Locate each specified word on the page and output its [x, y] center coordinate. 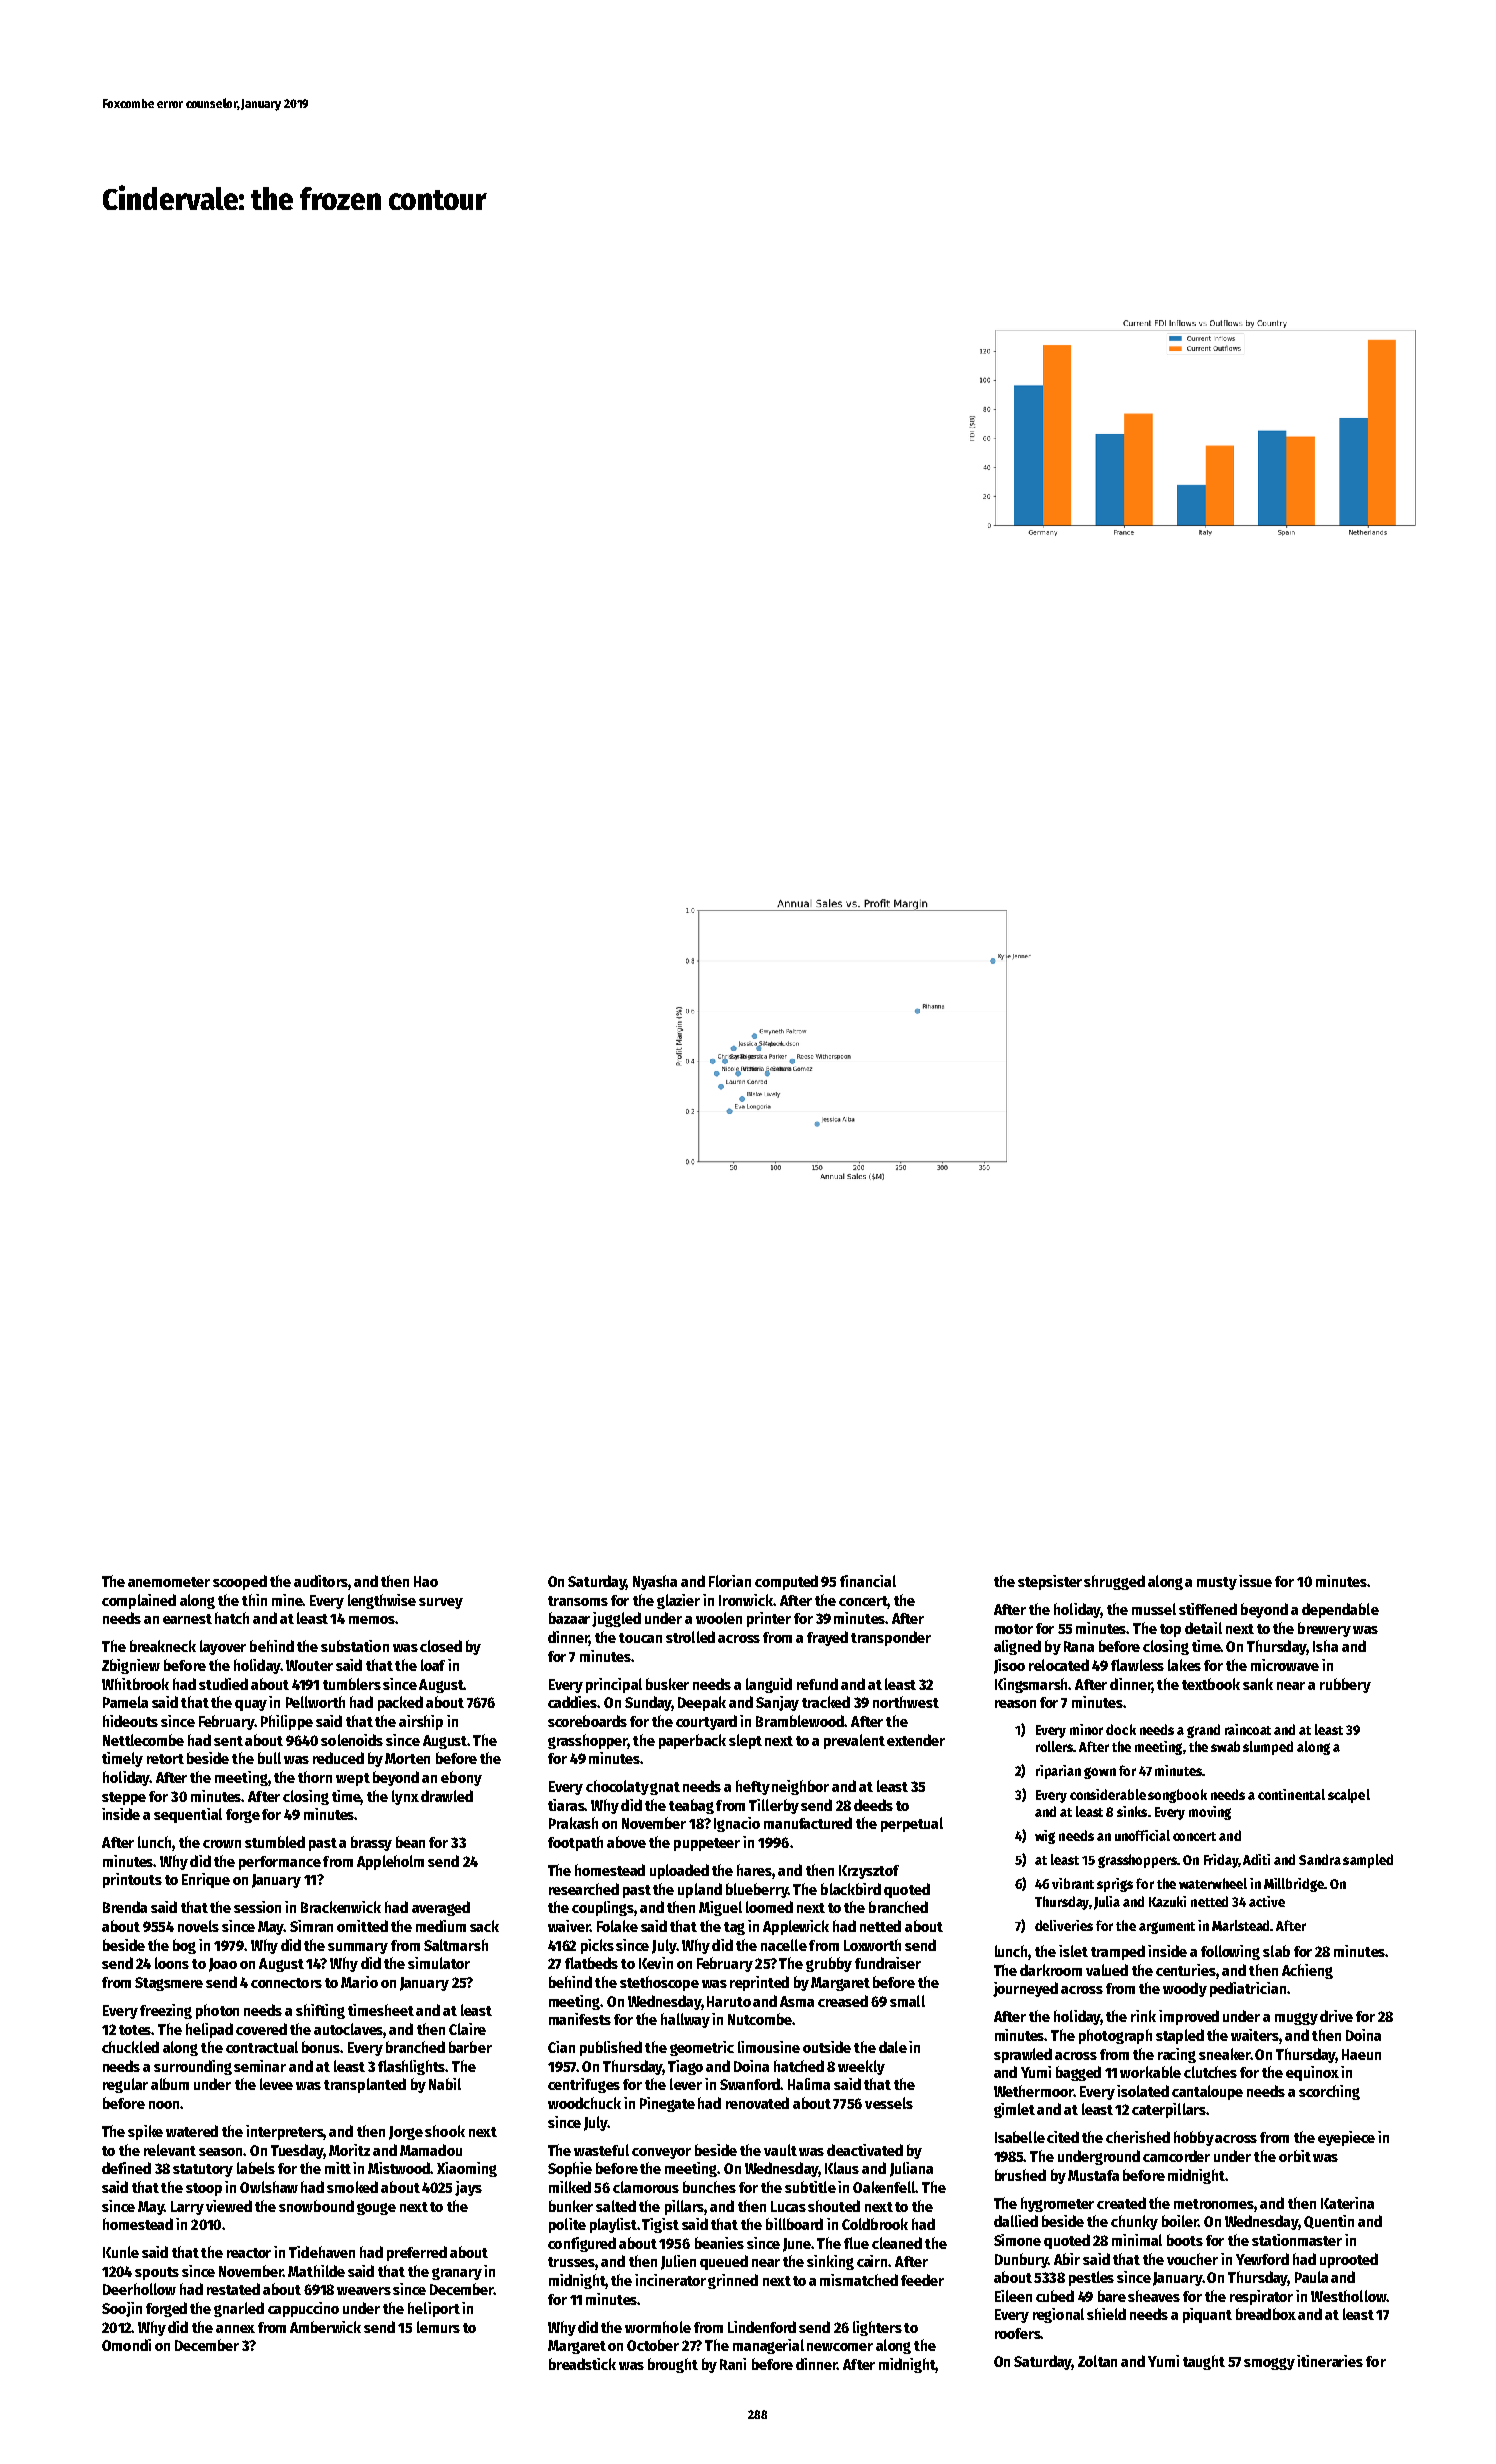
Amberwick [325, 2327]
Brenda [125, 1907]
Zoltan [1097, 2361]
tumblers [352, 1684]
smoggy [1269, 2364]
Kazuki [1167, 1901]
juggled [616, 1619]
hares [754, 1870]
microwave [1285, 1665]
